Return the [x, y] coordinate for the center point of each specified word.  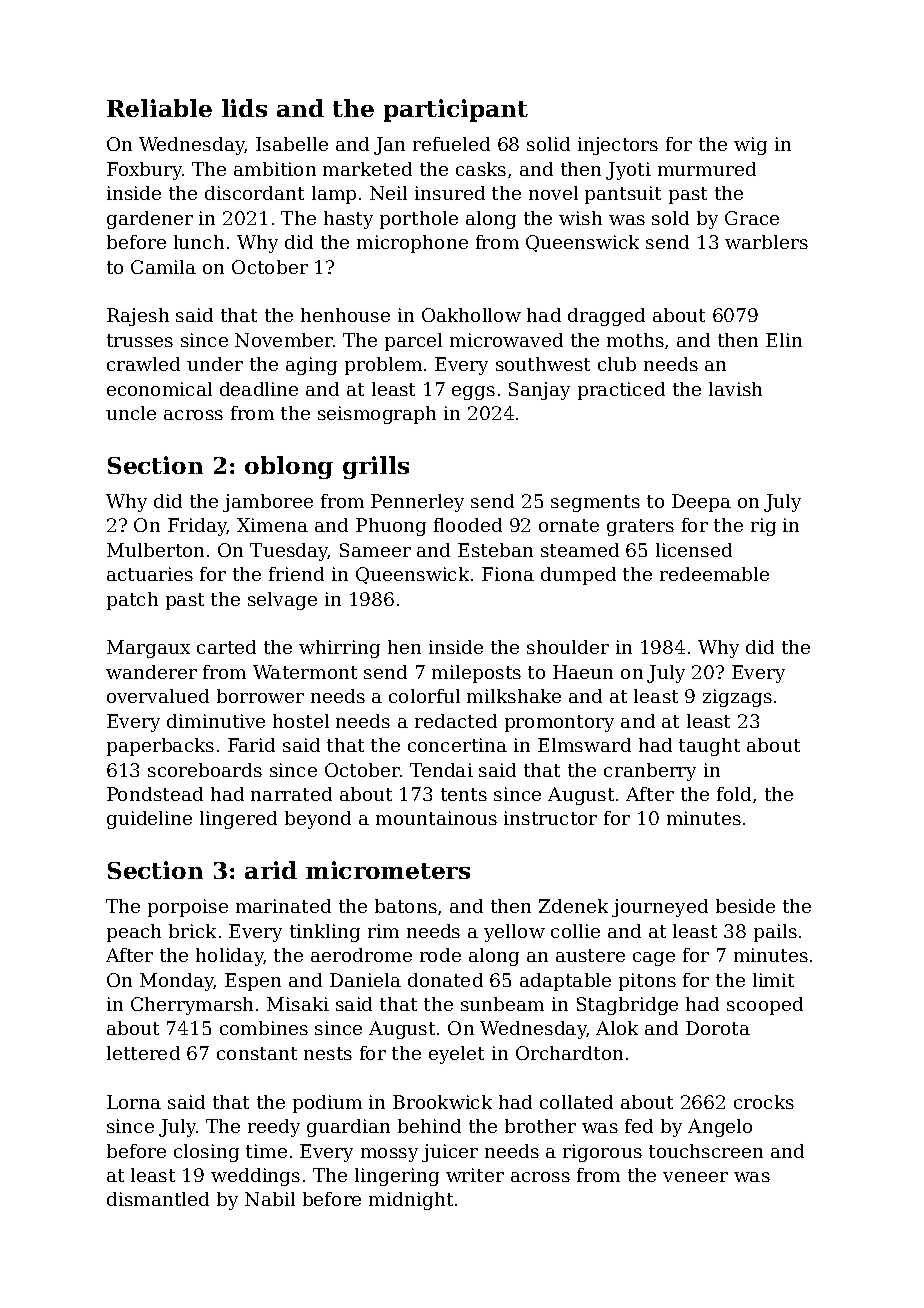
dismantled [158, 1199]
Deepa [701, 503]
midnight [411, 1201]
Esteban [495, 550]
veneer [695, 1177]
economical [159, 389]
